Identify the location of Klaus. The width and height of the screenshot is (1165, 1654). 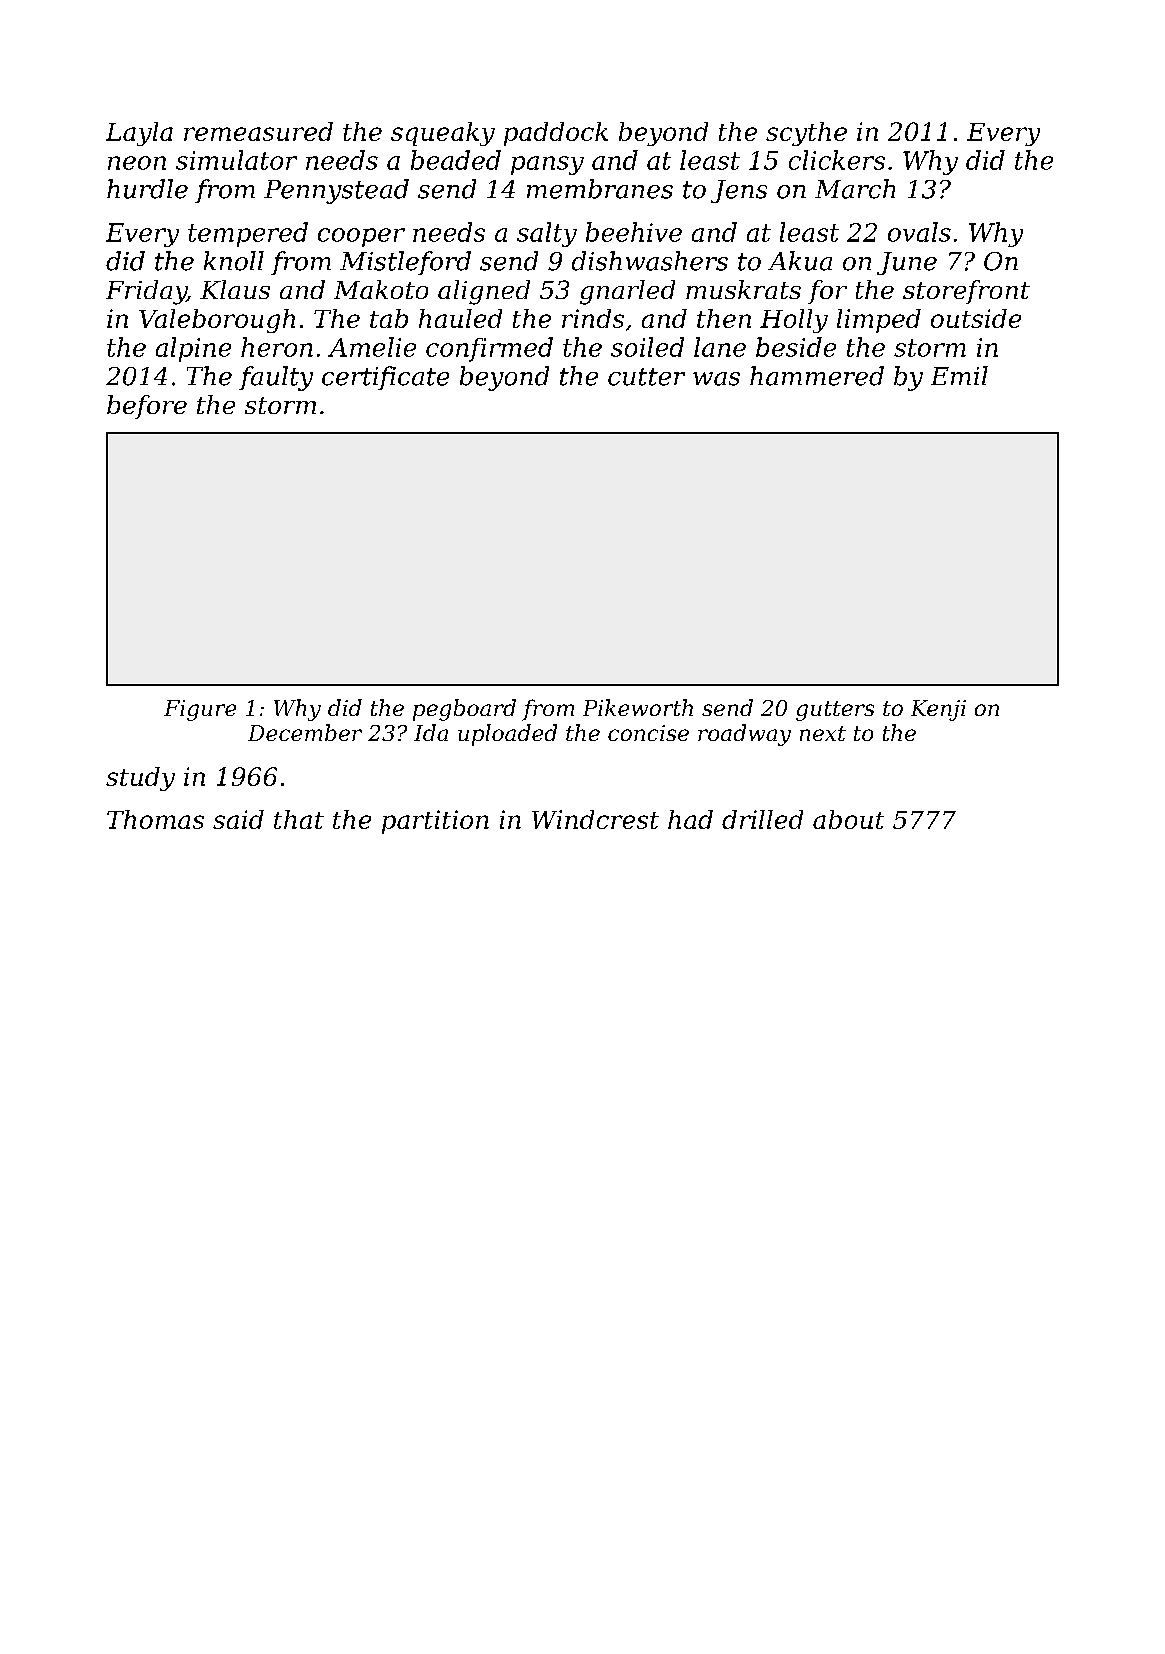
(235, 289).
